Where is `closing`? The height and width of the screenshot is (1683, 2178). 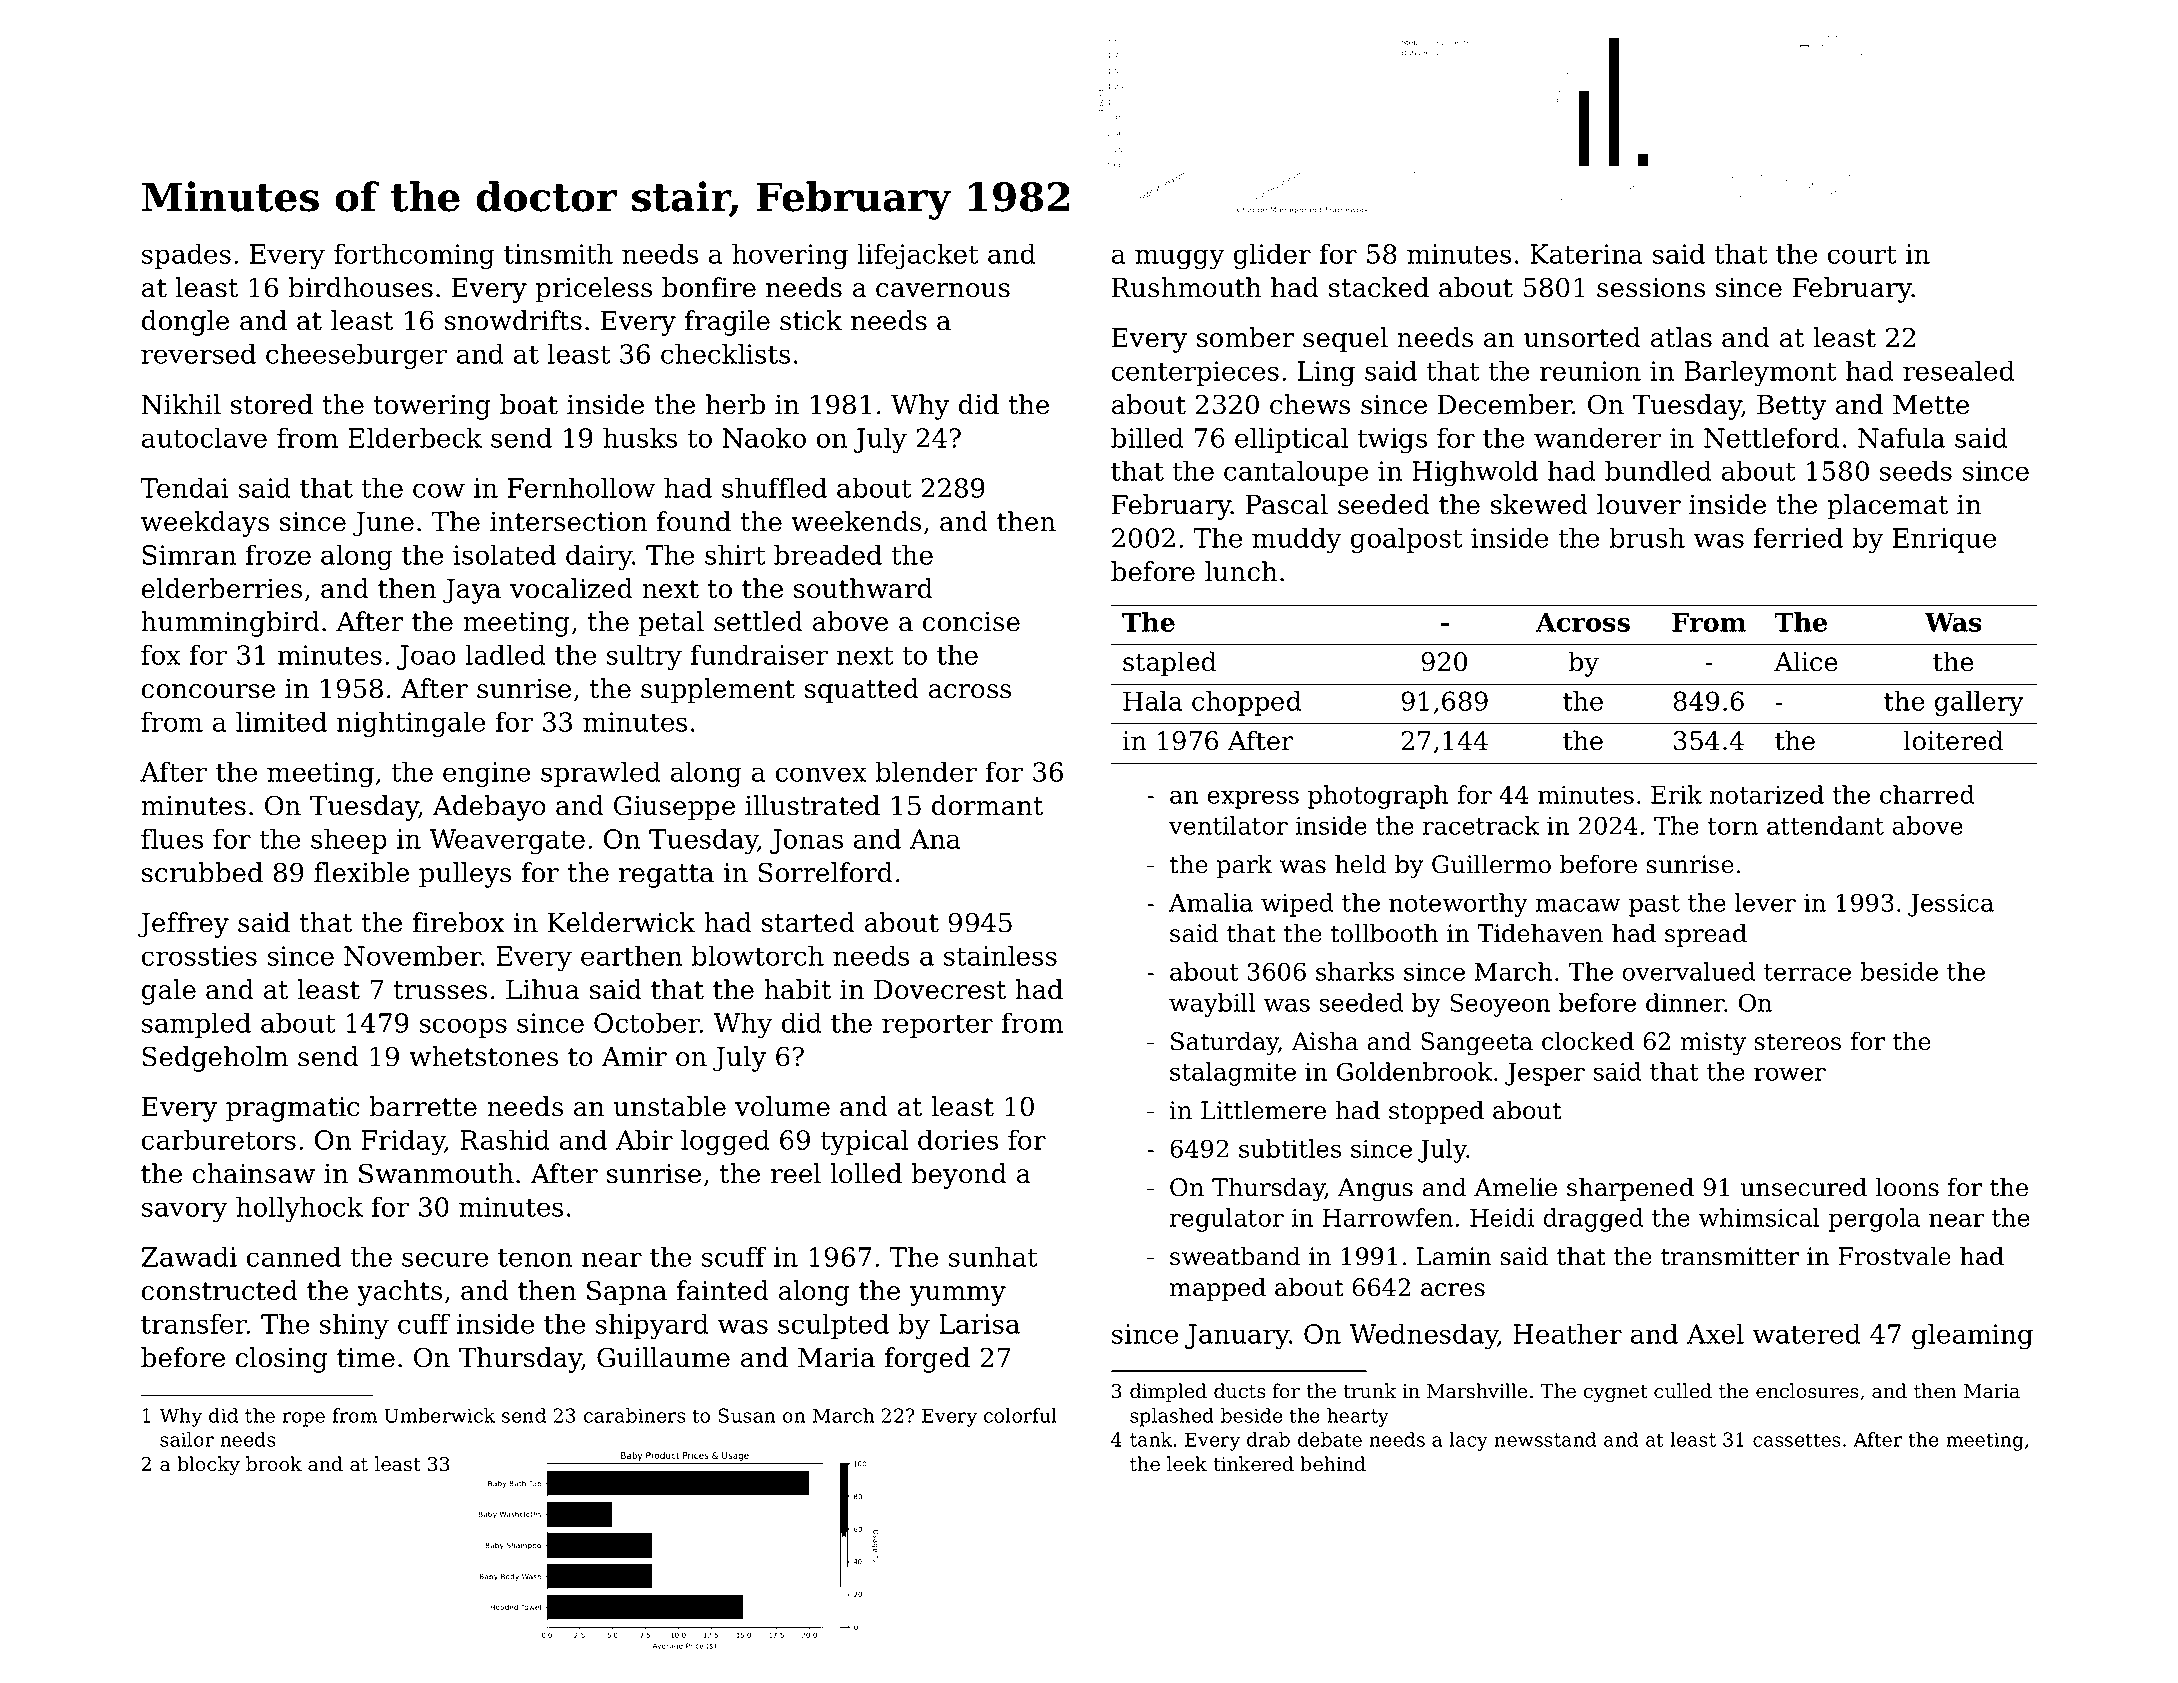 closing is located at coordinates (282, 1360).
